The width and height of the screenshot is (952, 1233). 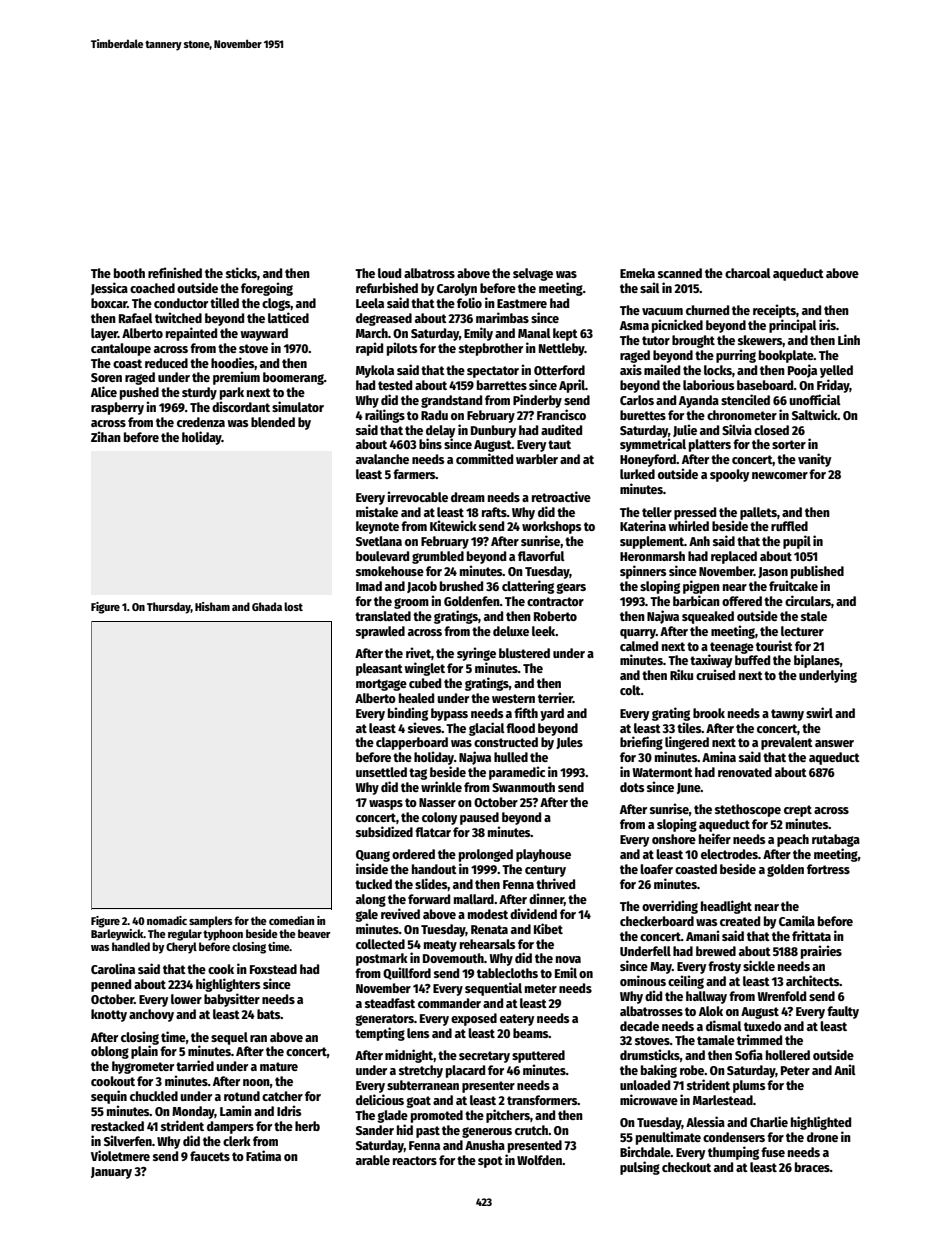 What do you see at coordinates (167, 920) in the screenshot?
I see `nomadic` at bounding box center [167, 920].
